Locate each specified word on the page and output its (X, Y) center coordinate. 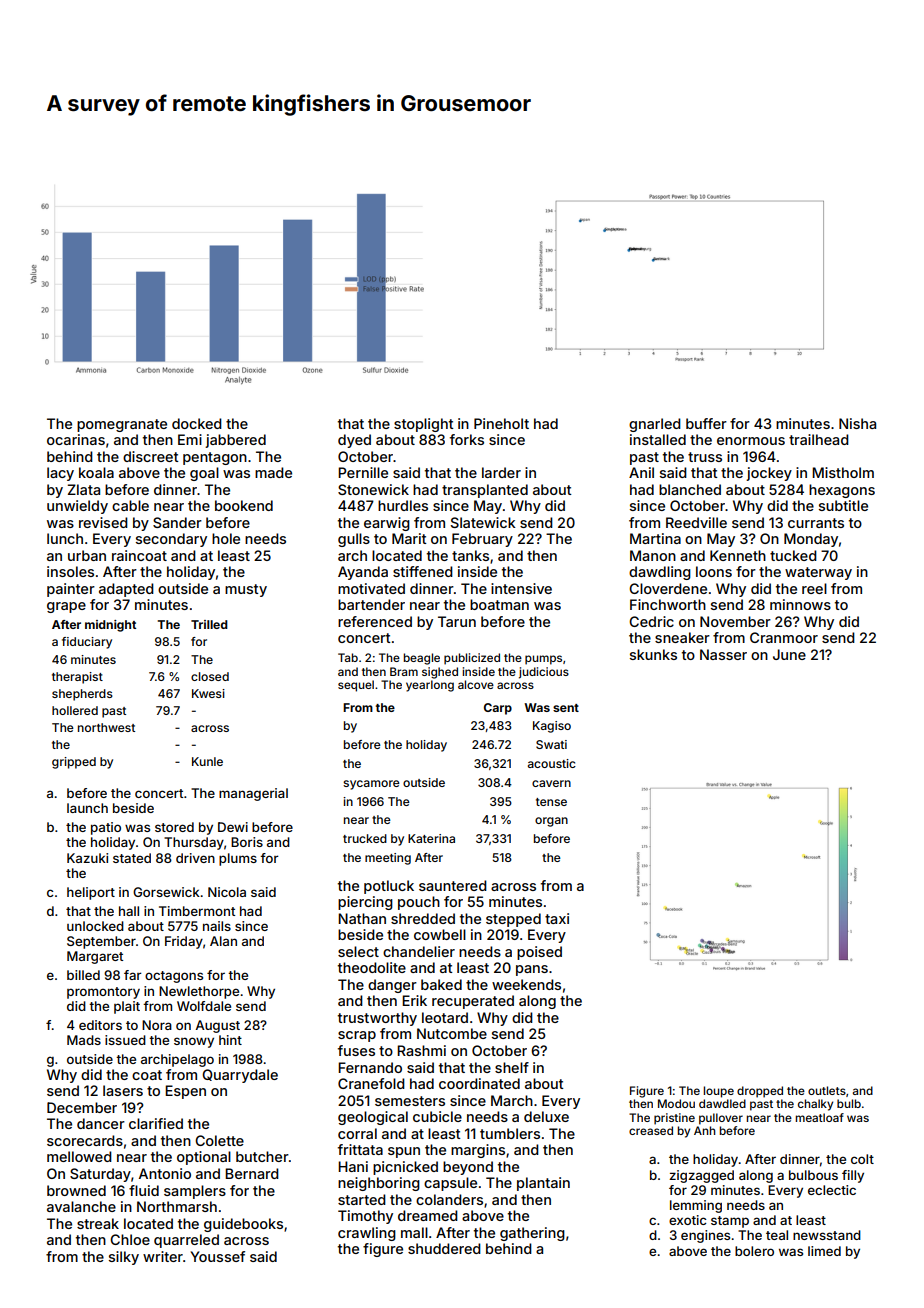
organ (551, 822)
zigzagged (701, 1176)
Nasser (723, 654)
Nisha (857, 423)
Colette (219, 1140)
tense (551, 802)
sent (566, 708)
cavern (551, 783)
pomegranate (122, 425)
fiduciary (87, 643)
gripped (74, 763)
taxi (557, 918)
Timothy (365, 1217)
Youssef (217, 1256)
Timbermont (197, 911)
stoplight (424, 425)
